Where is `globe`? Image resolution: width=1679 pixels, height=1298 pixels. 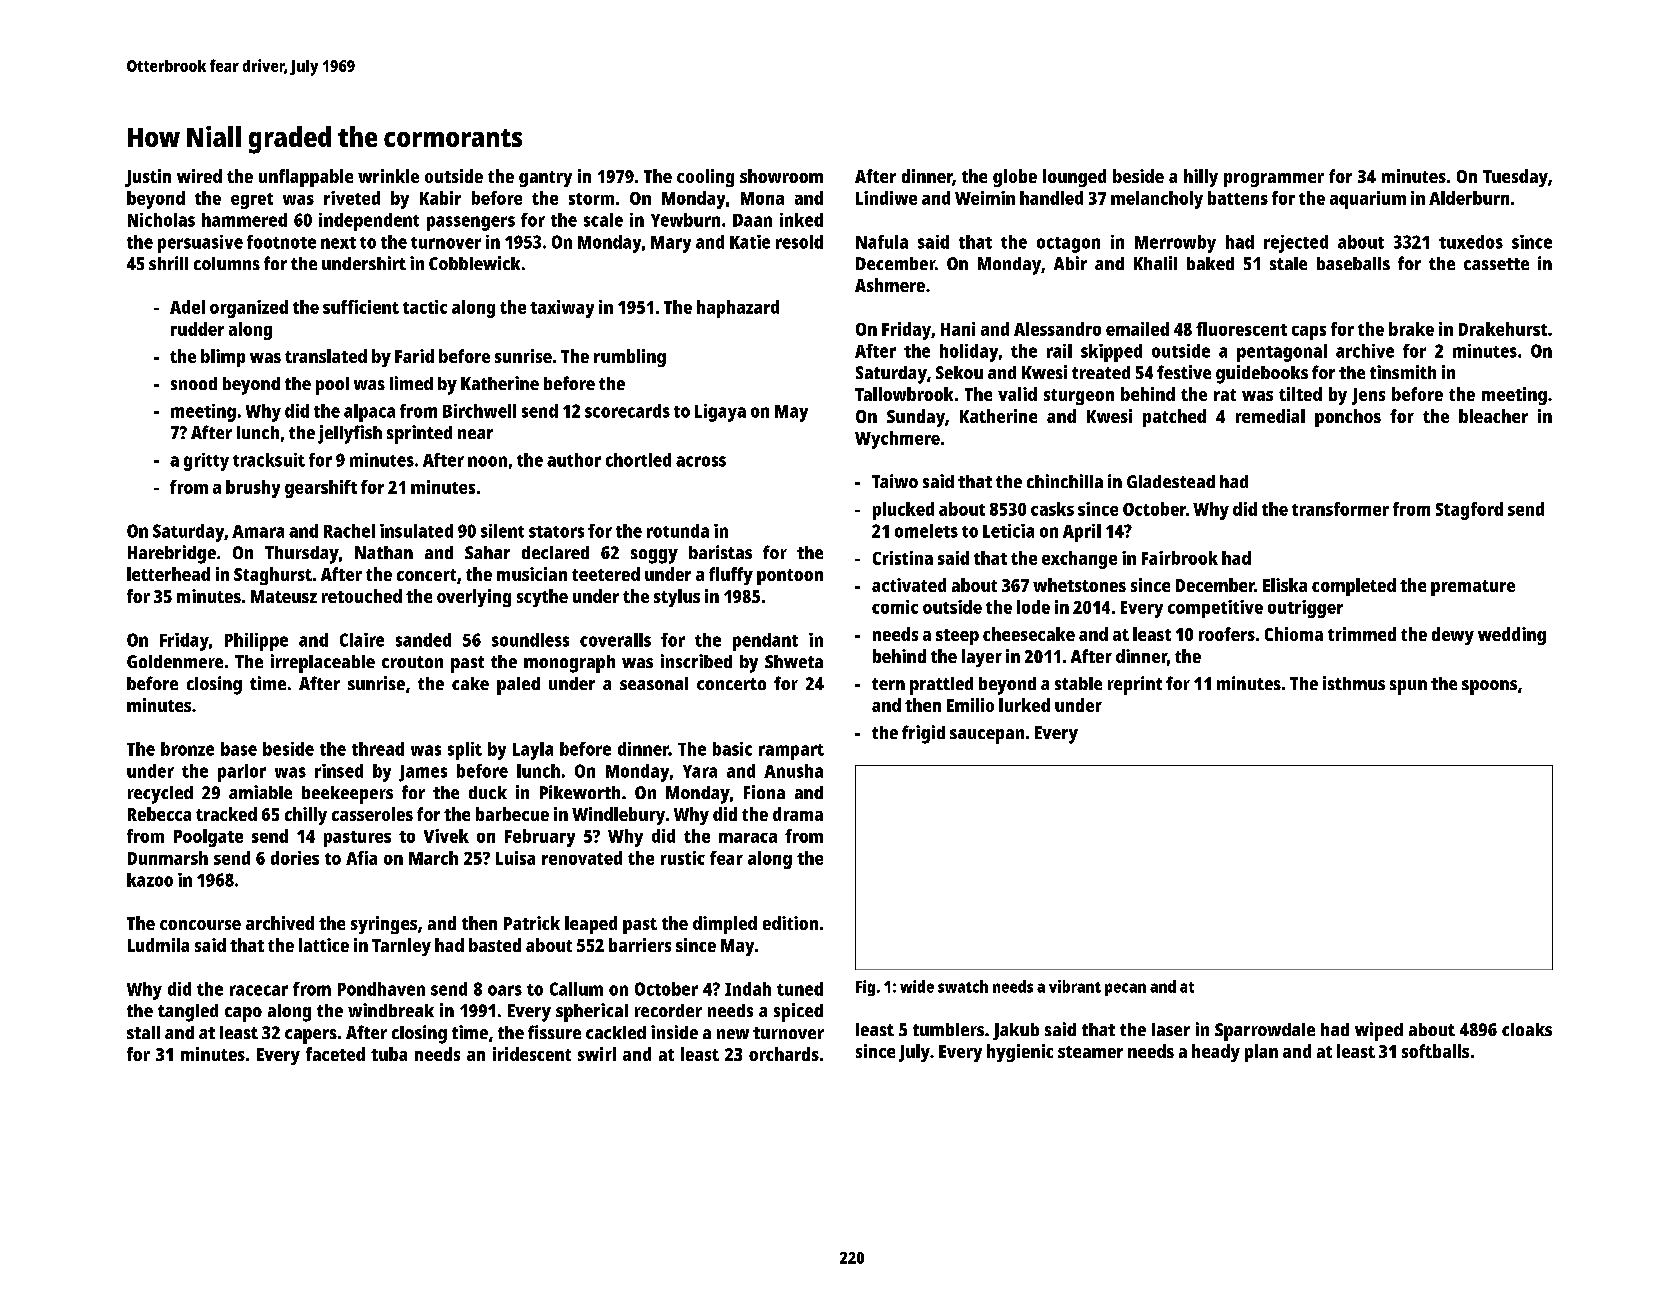 globe is located at coordinates (1015, 178).
